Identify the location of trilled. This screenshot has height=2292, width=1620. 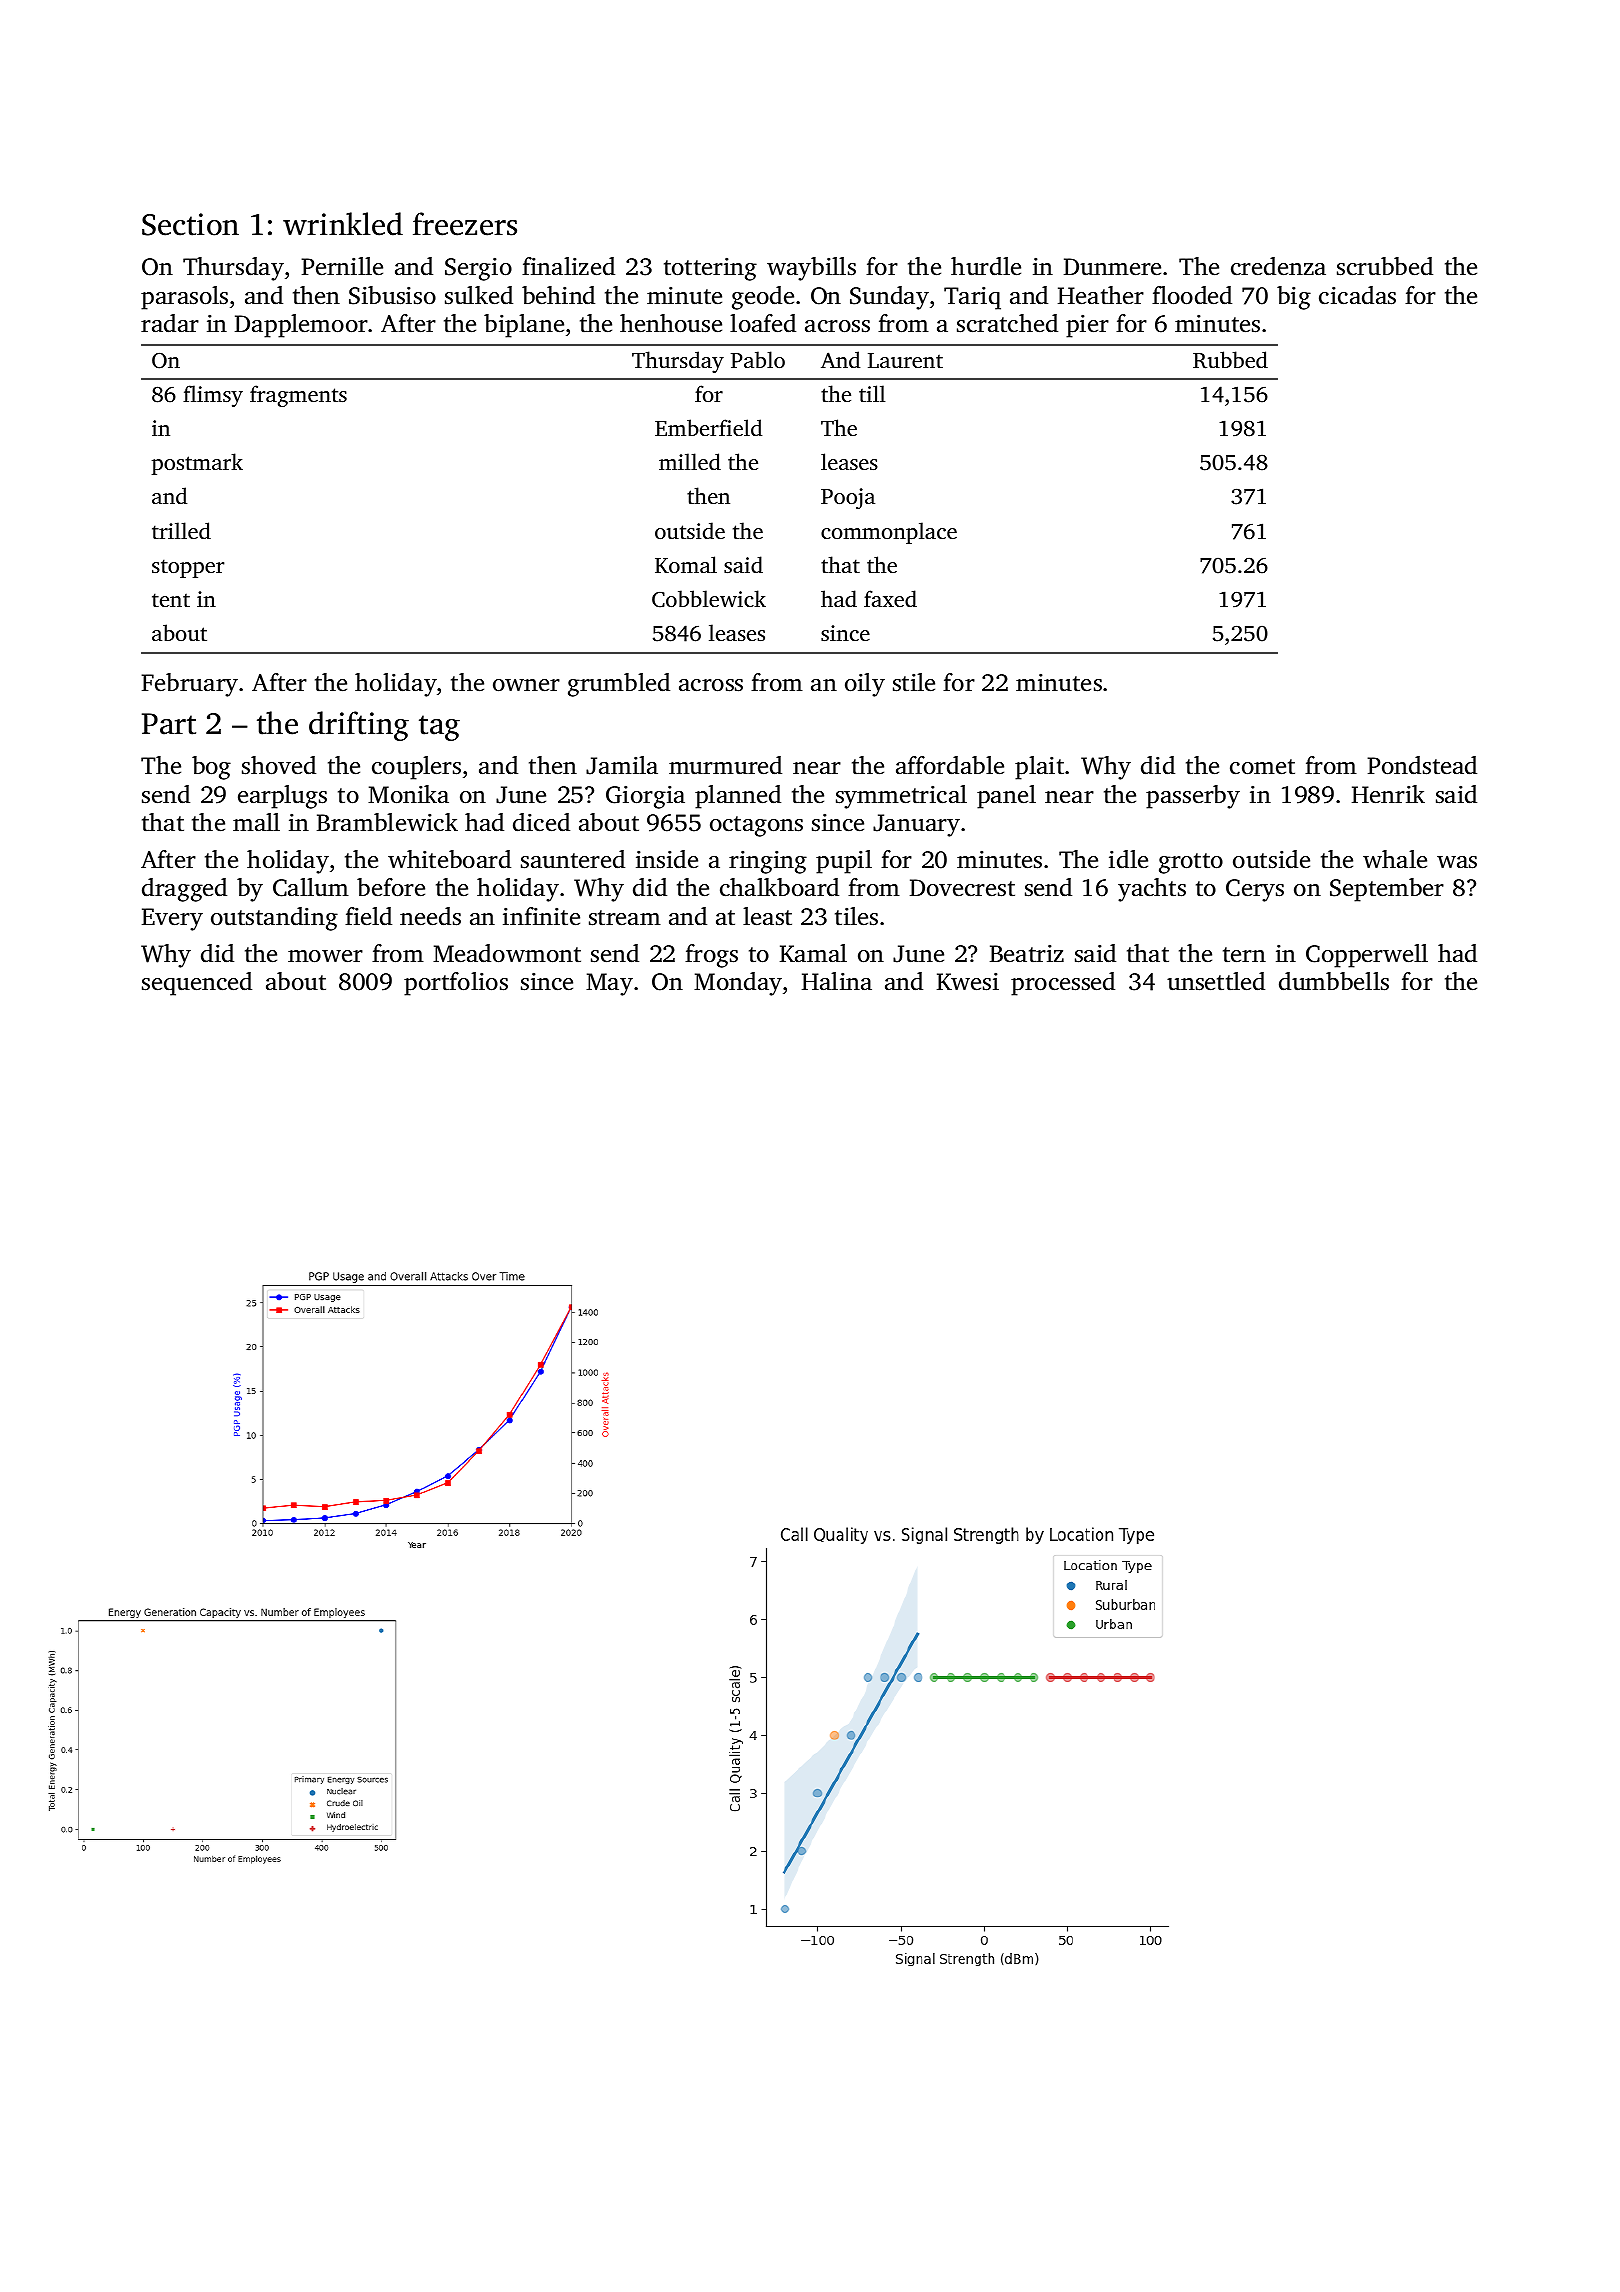
(181, 530).
